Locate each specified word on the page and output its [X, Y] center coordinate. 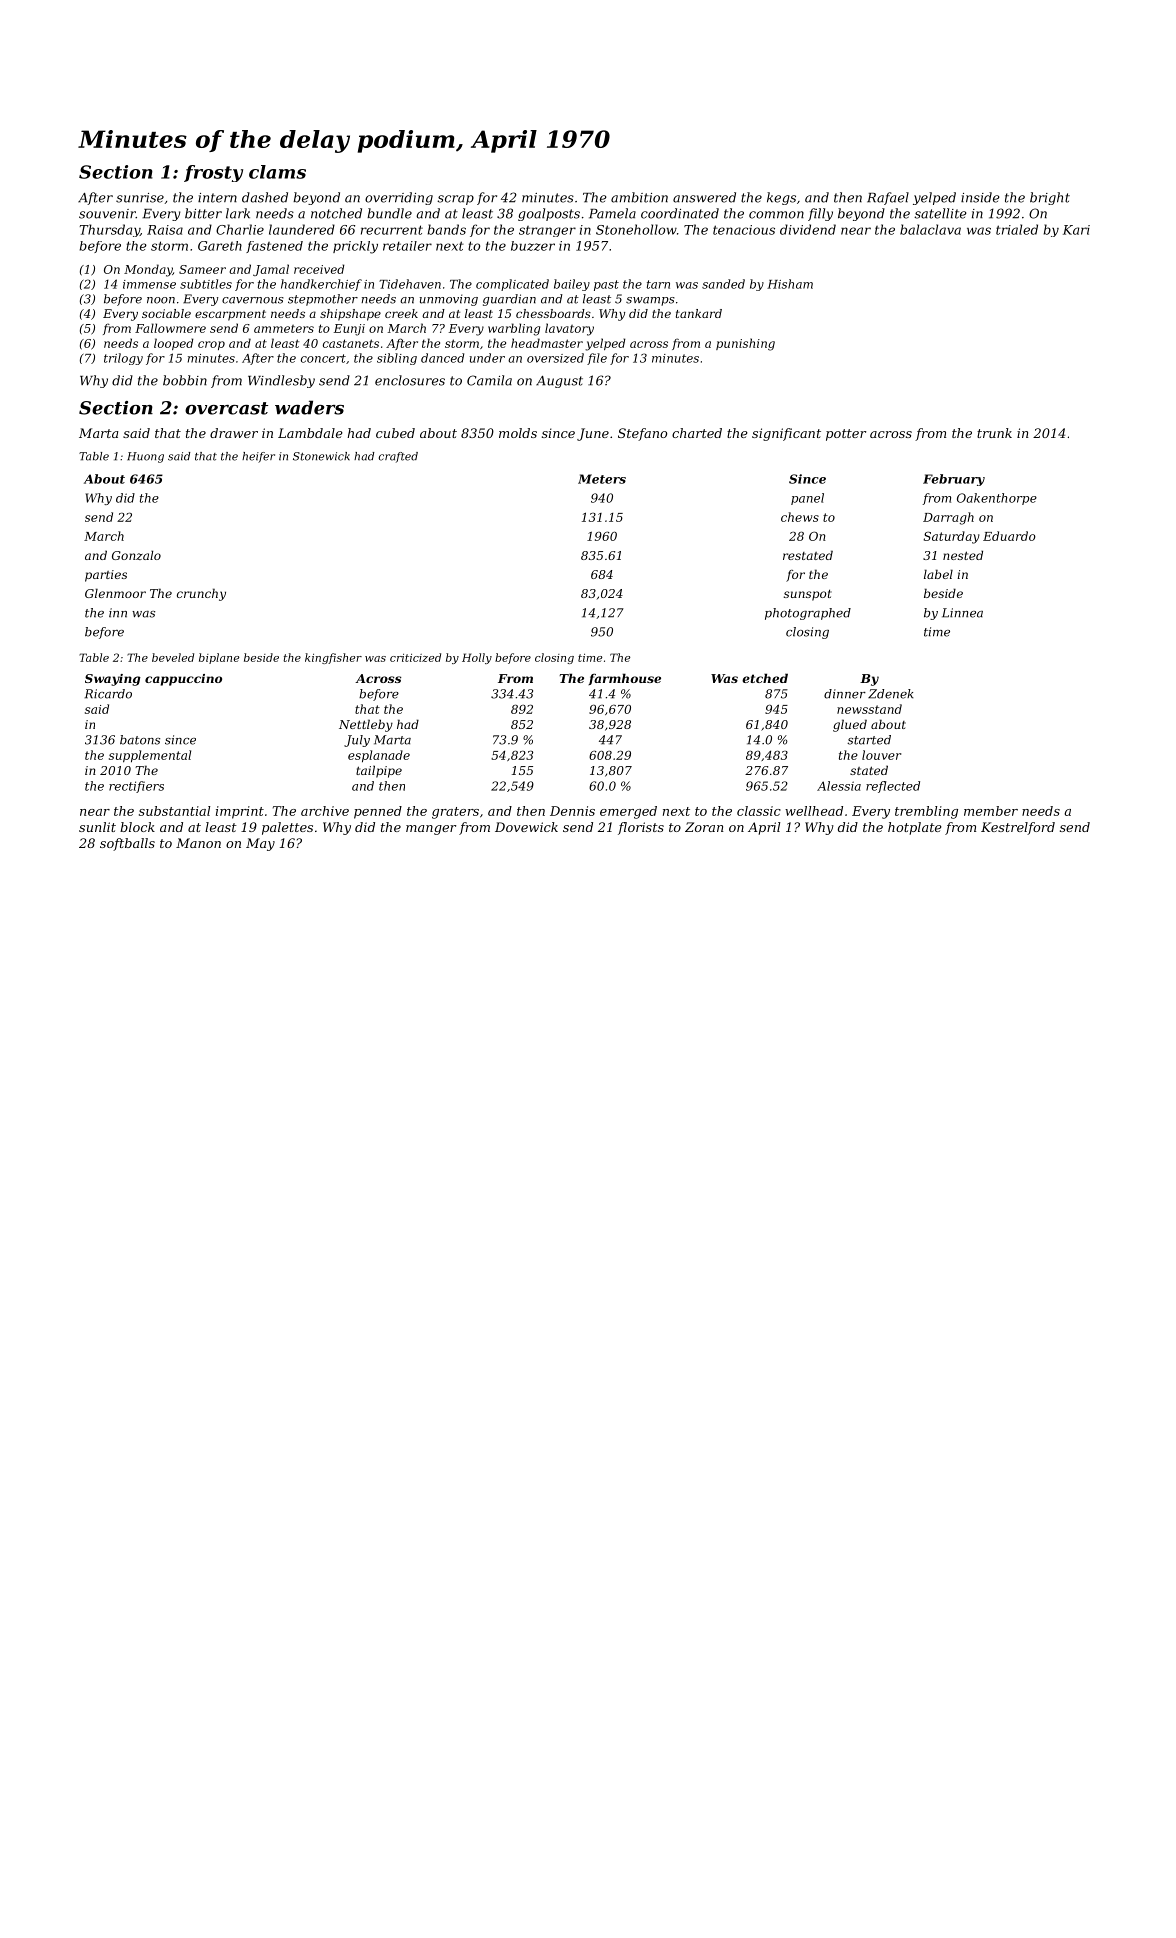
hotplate [915, 828]
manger [431, 830]
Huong [145, 457]
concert [323, 358]
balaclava [930, 229]
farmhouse [624, 679]
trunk [994, 433]
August [559, 382]
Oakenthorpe [997, 499]
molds [518, 433]
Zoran [704, 827]
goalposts [549, 214]
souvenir [107, 214]
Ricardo [108, 694]
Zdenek [890, 694]
